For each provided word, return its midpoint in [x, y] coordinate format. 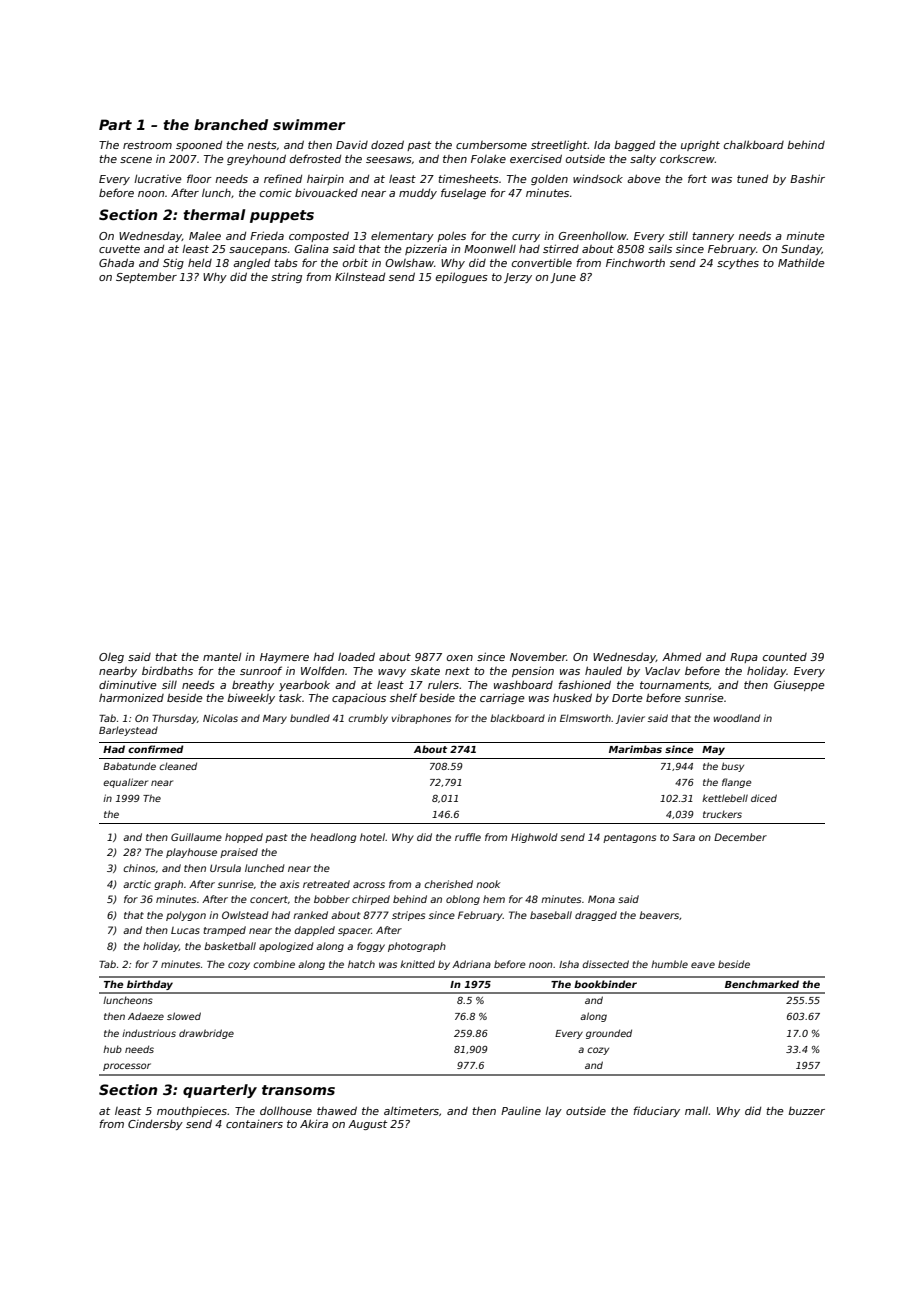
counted [785, 657]
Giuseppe [799, 685]
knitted [417, 964]
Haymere [284, 658]
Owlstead [245, 915]
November [538, 657]
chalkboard [754, 144]
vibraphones [421, 719]
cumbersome [491, 145]
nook [488, 884]
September [146, 277]
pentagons [629, 838]
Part [115, 124]
